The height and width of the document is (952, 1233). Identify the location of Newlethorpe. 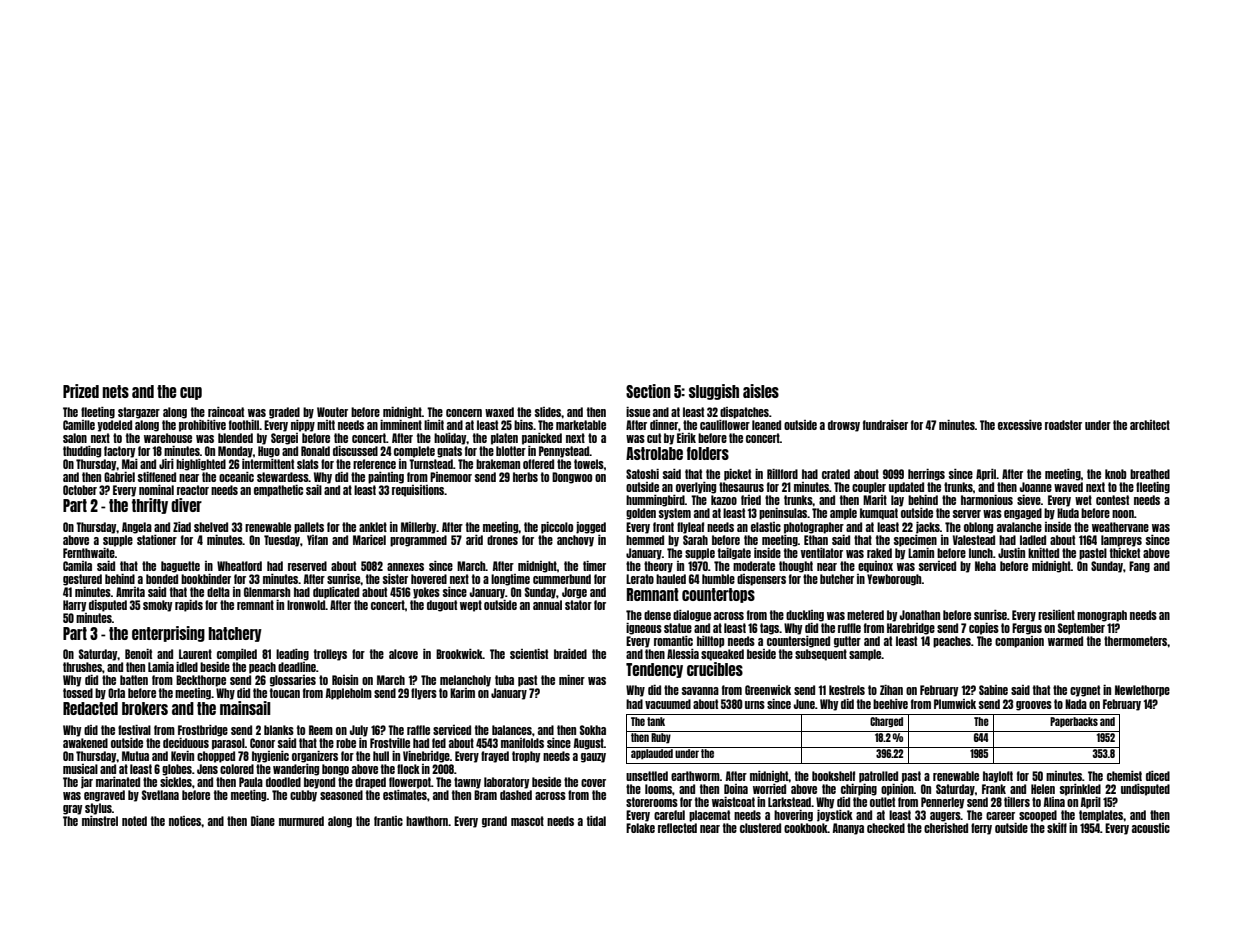
(1142, 691).
